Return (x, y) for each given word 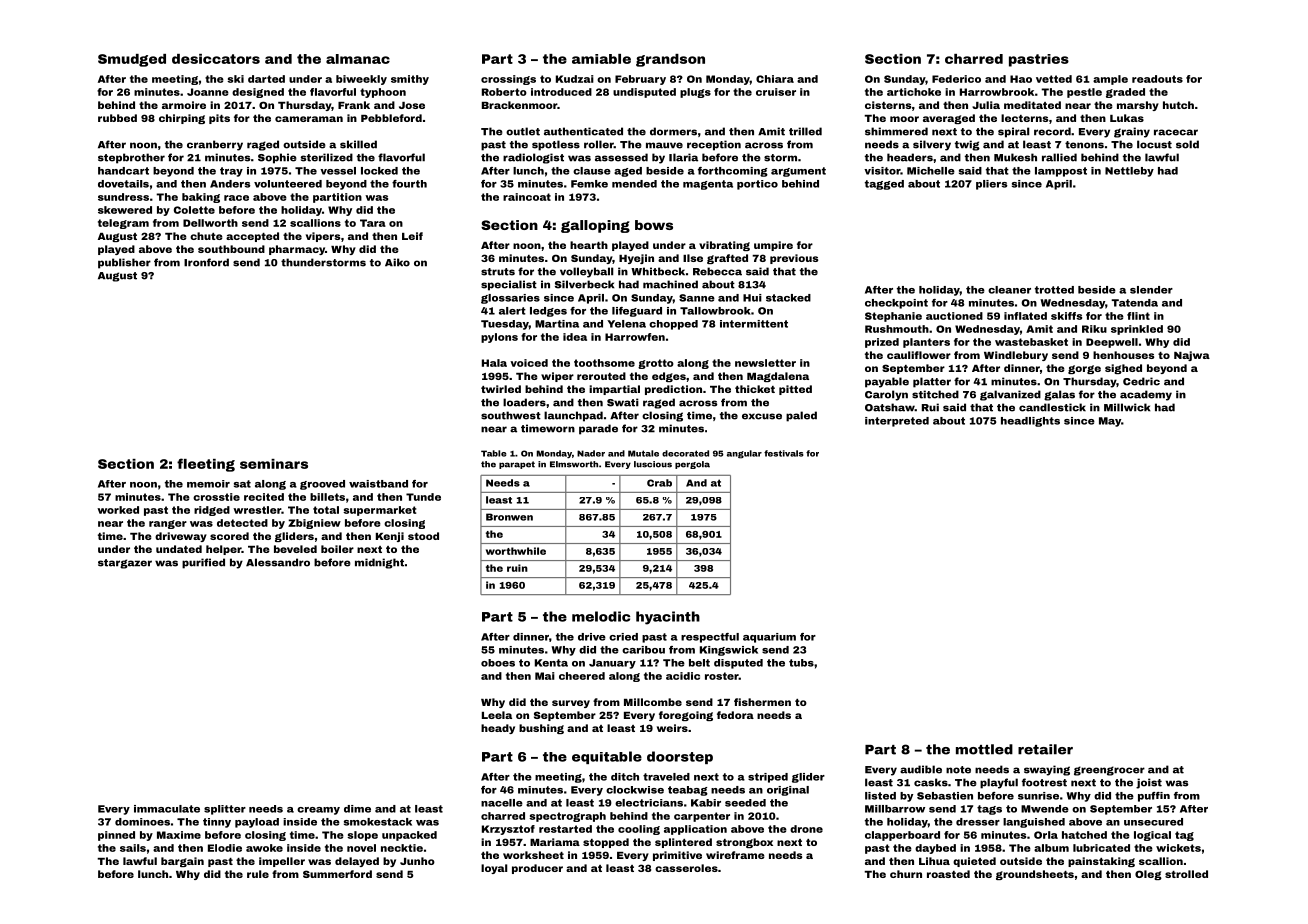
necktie (402, 848)
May (1110, 422)
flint (1138, 316)
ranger (168, 524)
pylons (499, 338)
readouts (1157, 79)
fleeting (206, 465)
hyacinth (668, 618)
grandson (670, 60)
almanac (358, 59)
